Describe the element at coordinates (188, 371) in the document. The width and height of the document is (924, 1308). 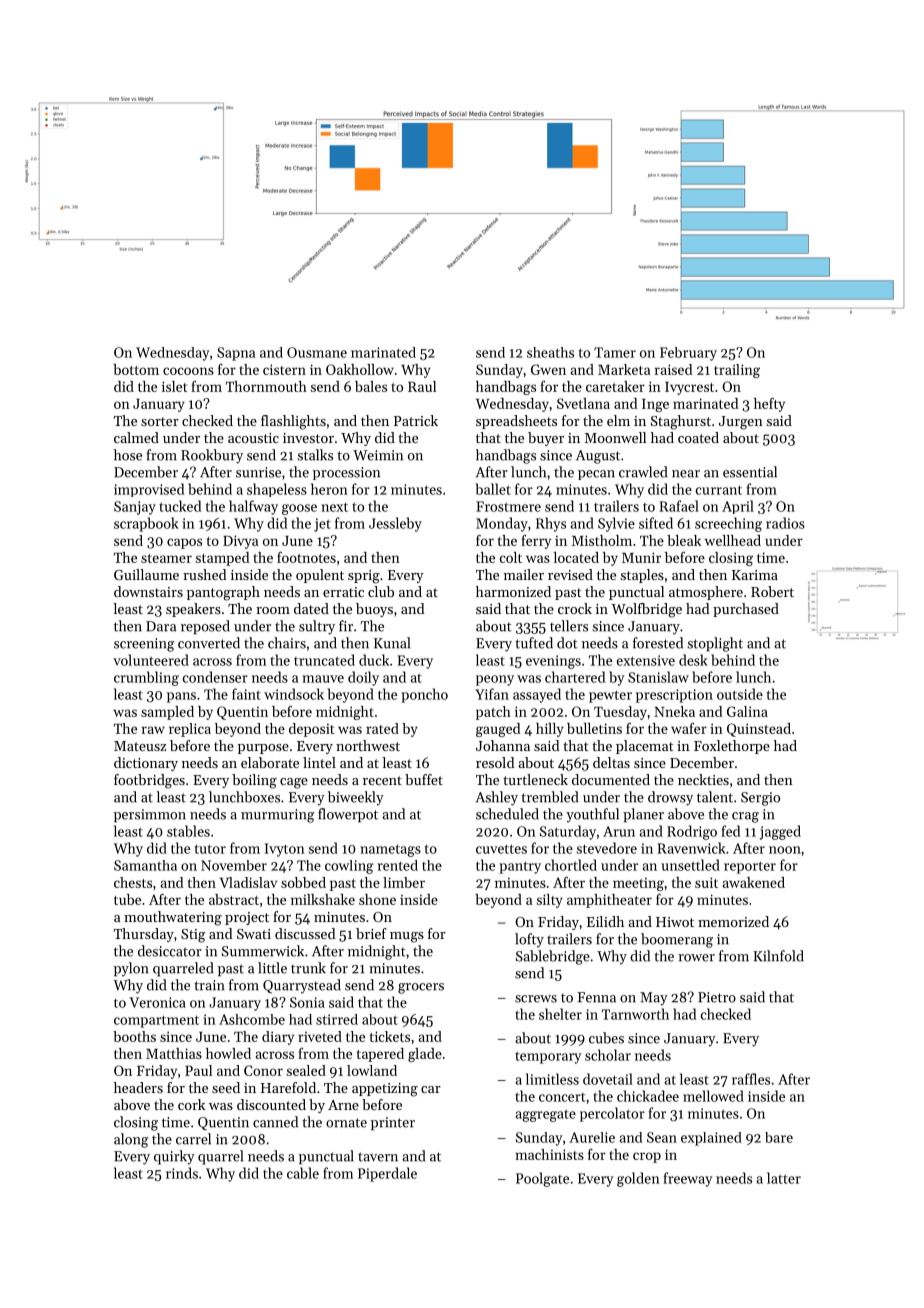
I see `cocoons` at that location.
